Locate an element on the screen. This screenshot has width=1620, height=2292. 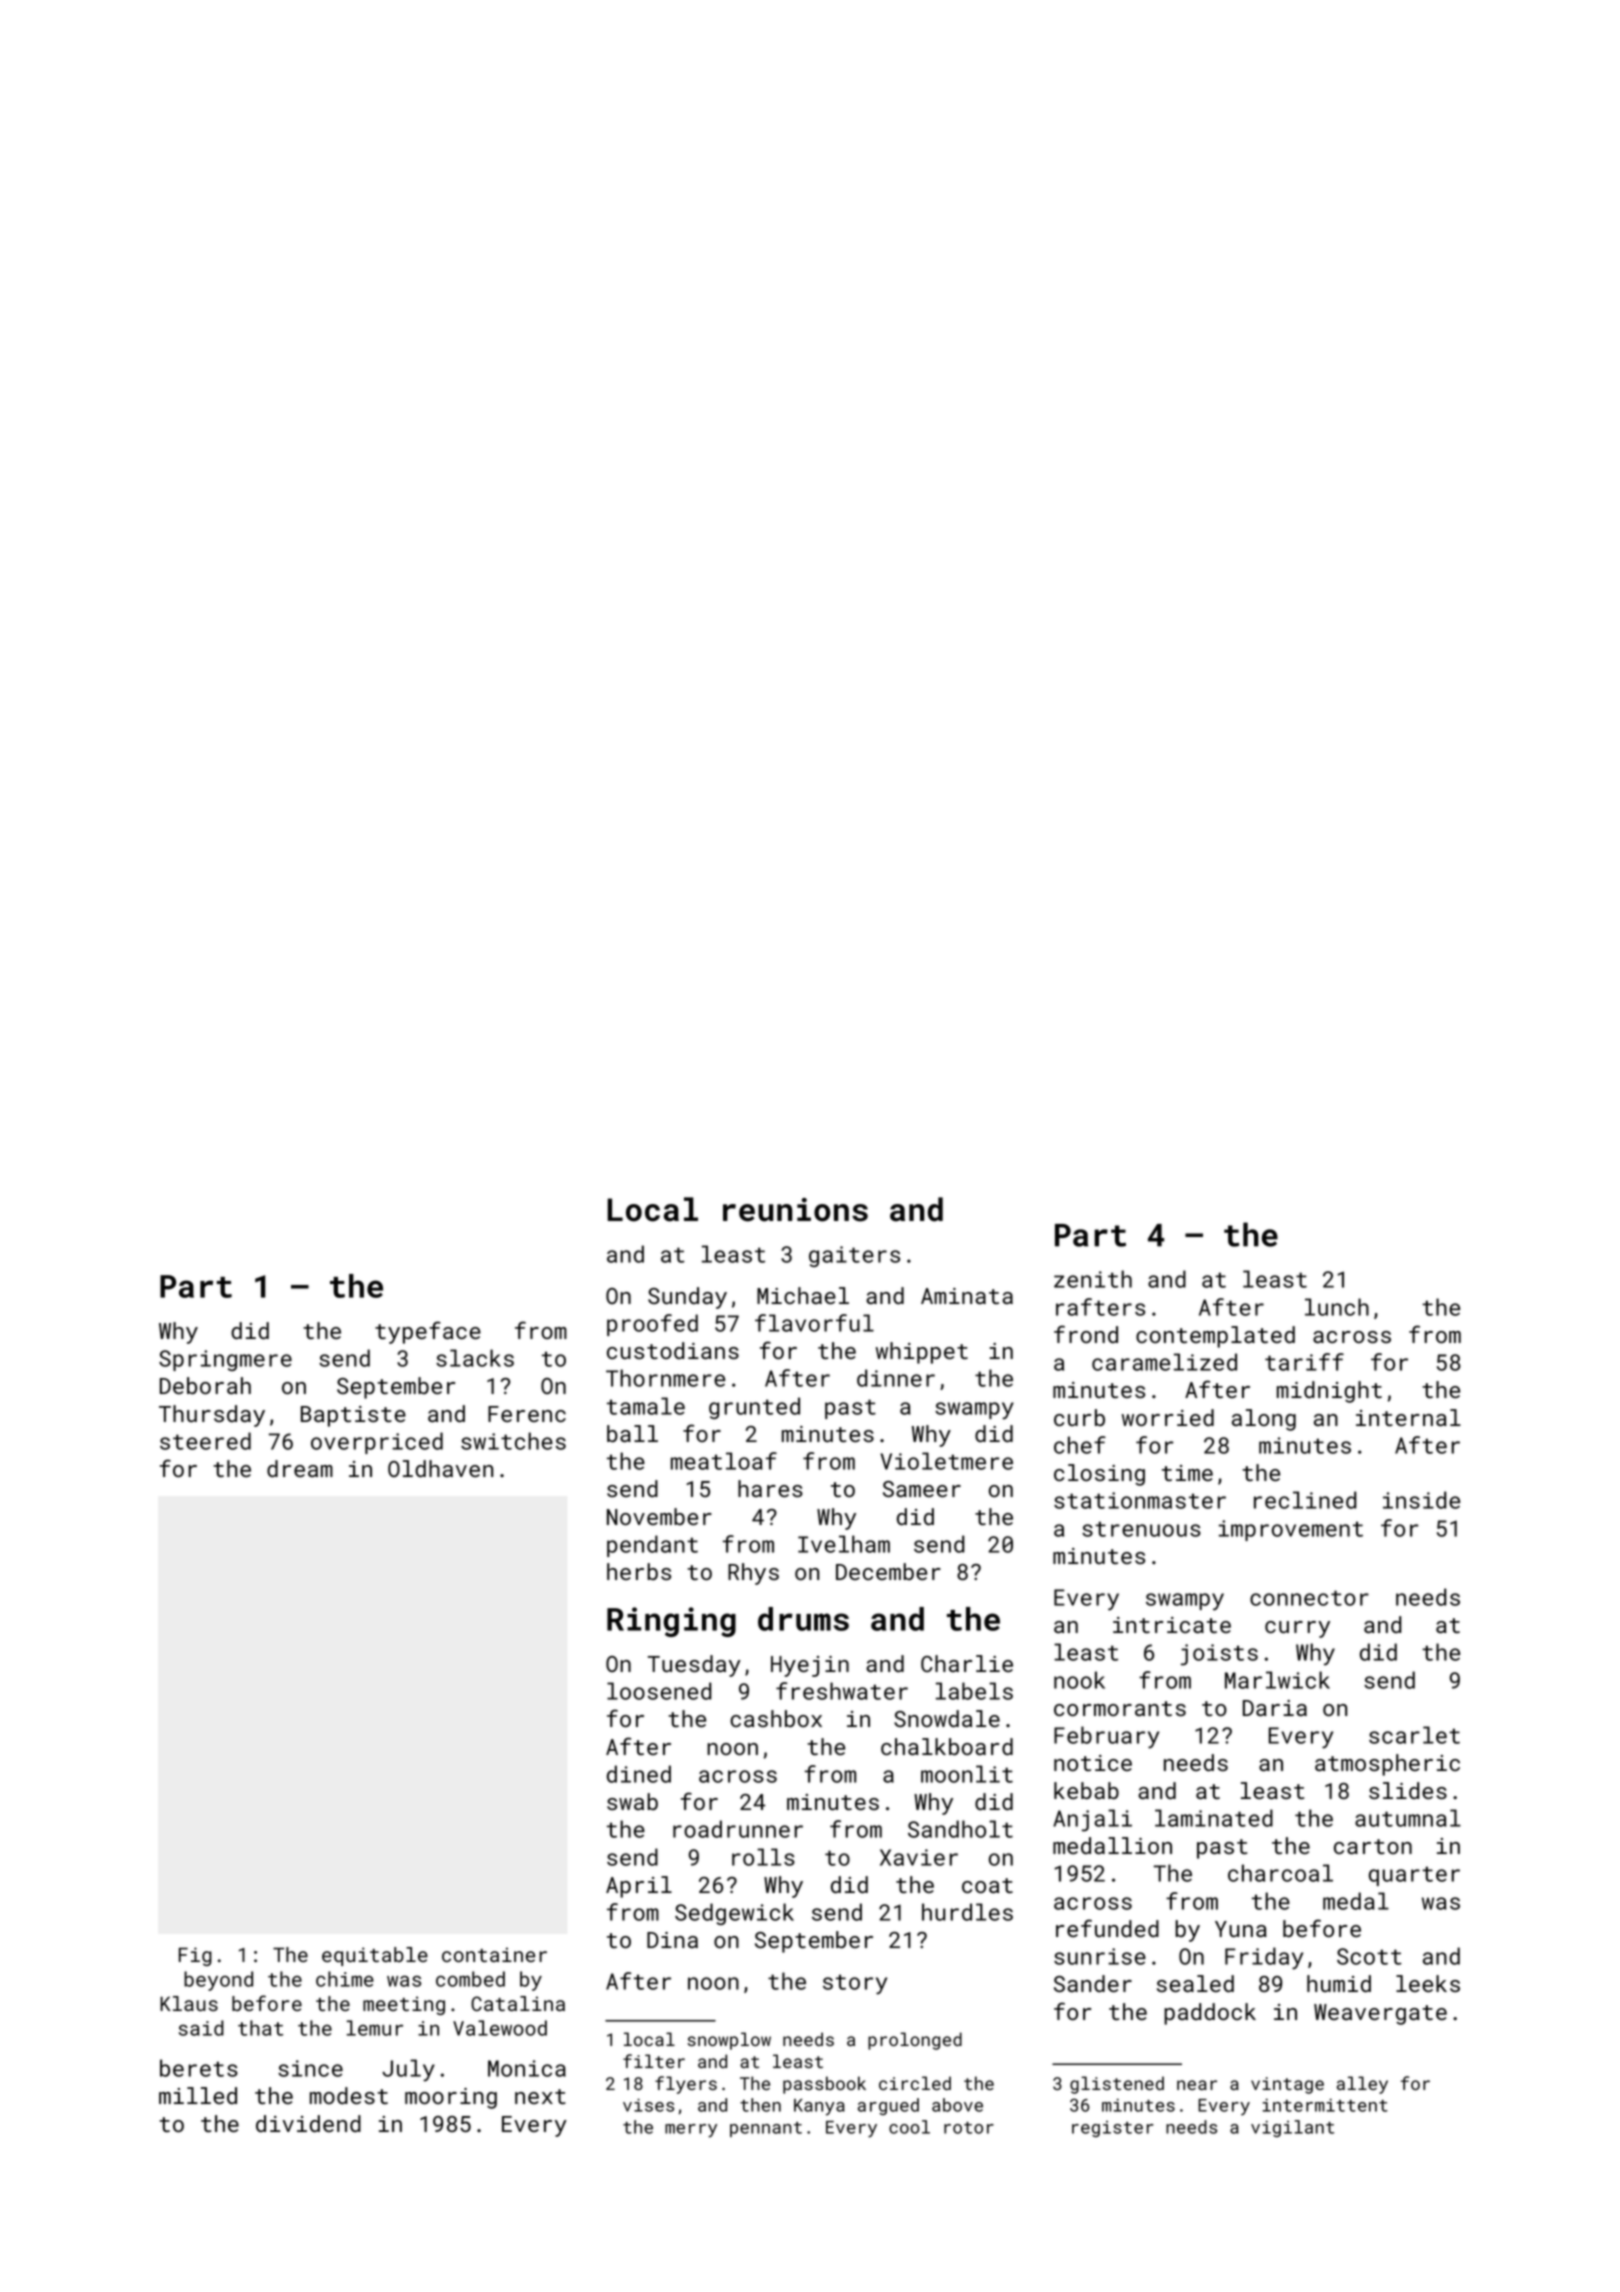
rotor is located at coordinates (969, 2128).
